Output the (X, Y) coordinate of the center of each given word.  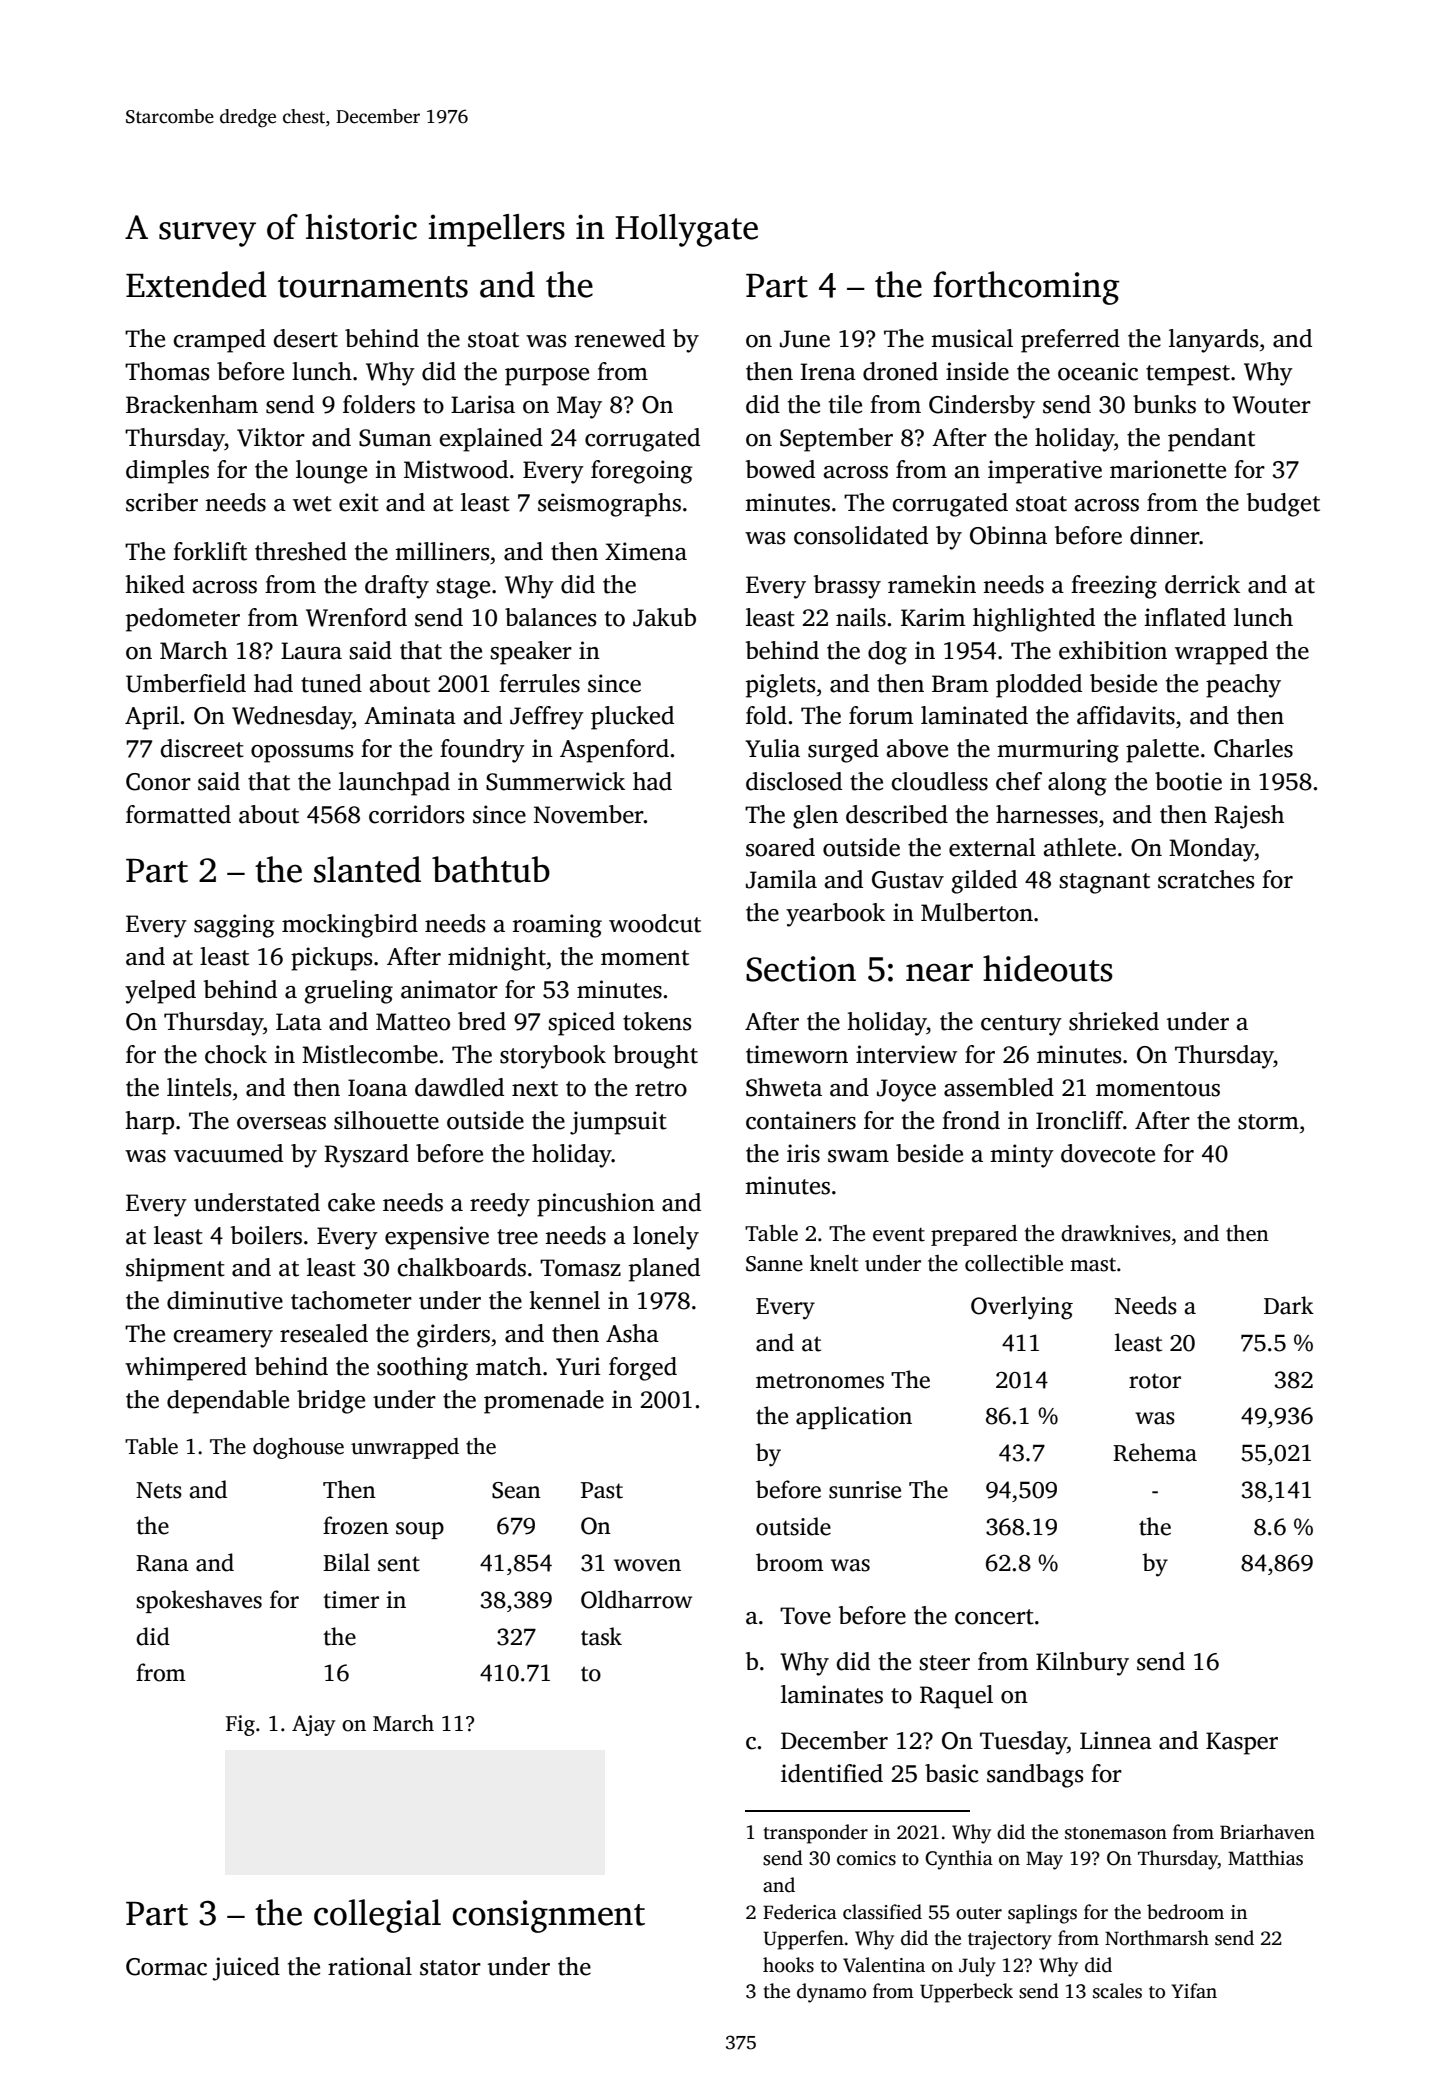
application (854, 1417)
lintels (199, 1087)
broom (790, 1562)
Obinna (1008, 535)
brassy (847, 587)
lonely (666, 1238)
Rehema (1155, 1452)
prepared (974, 1235)
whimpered (186, 1369)
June (805, 339)
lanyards (1214, 341)
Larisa (483, 404)
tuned (331, 683)
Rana (162, 1563)
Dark (1289, 1305)
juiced (246, 1969)
